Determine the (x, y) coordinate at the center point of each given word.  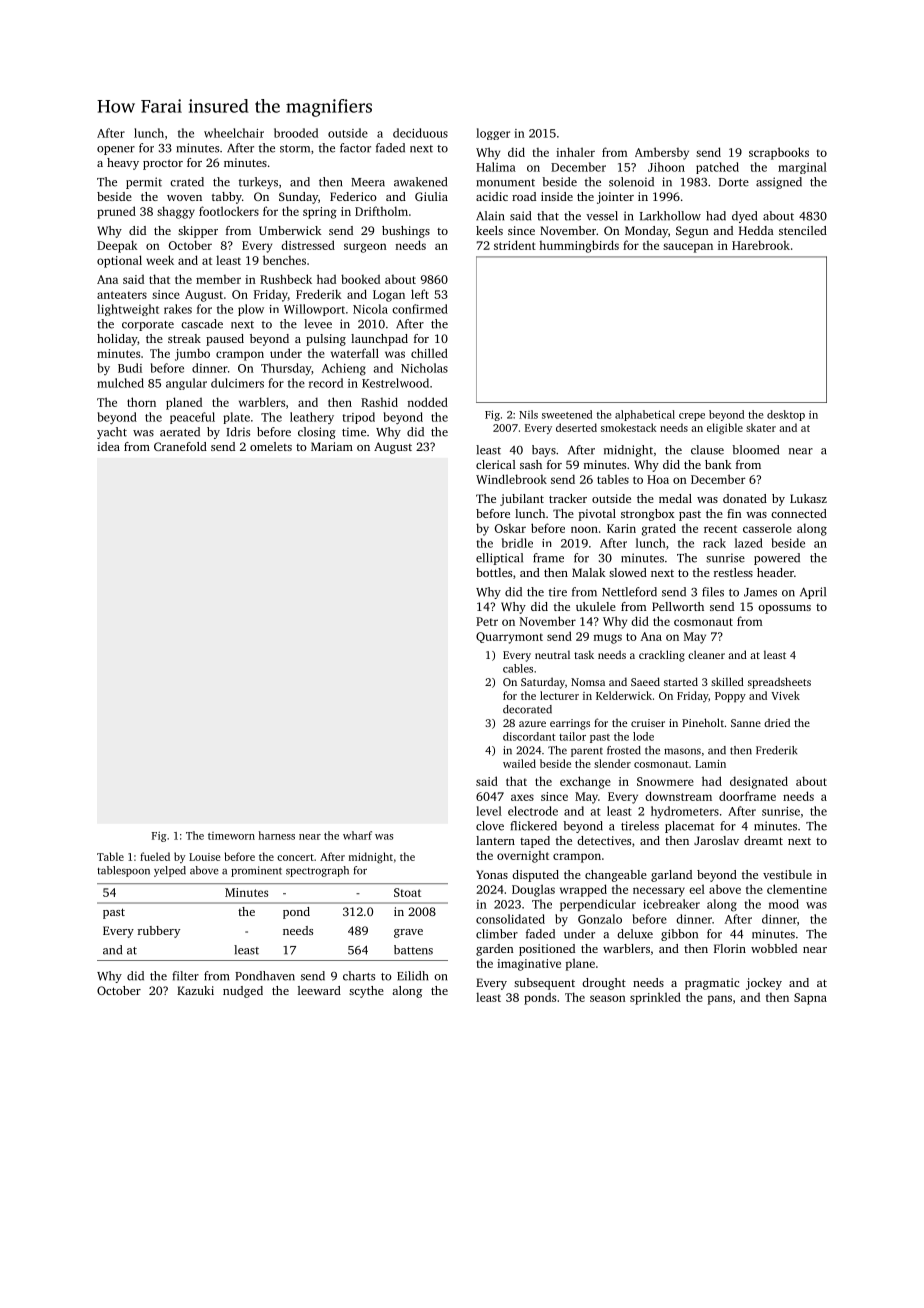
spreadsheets (779, 683)
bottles (494, 572)
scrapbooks (779, 153)
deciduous (420, 133)
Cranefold (180, 446)
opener (116, 150)
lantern (495, 840)
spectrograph (317, 871)
